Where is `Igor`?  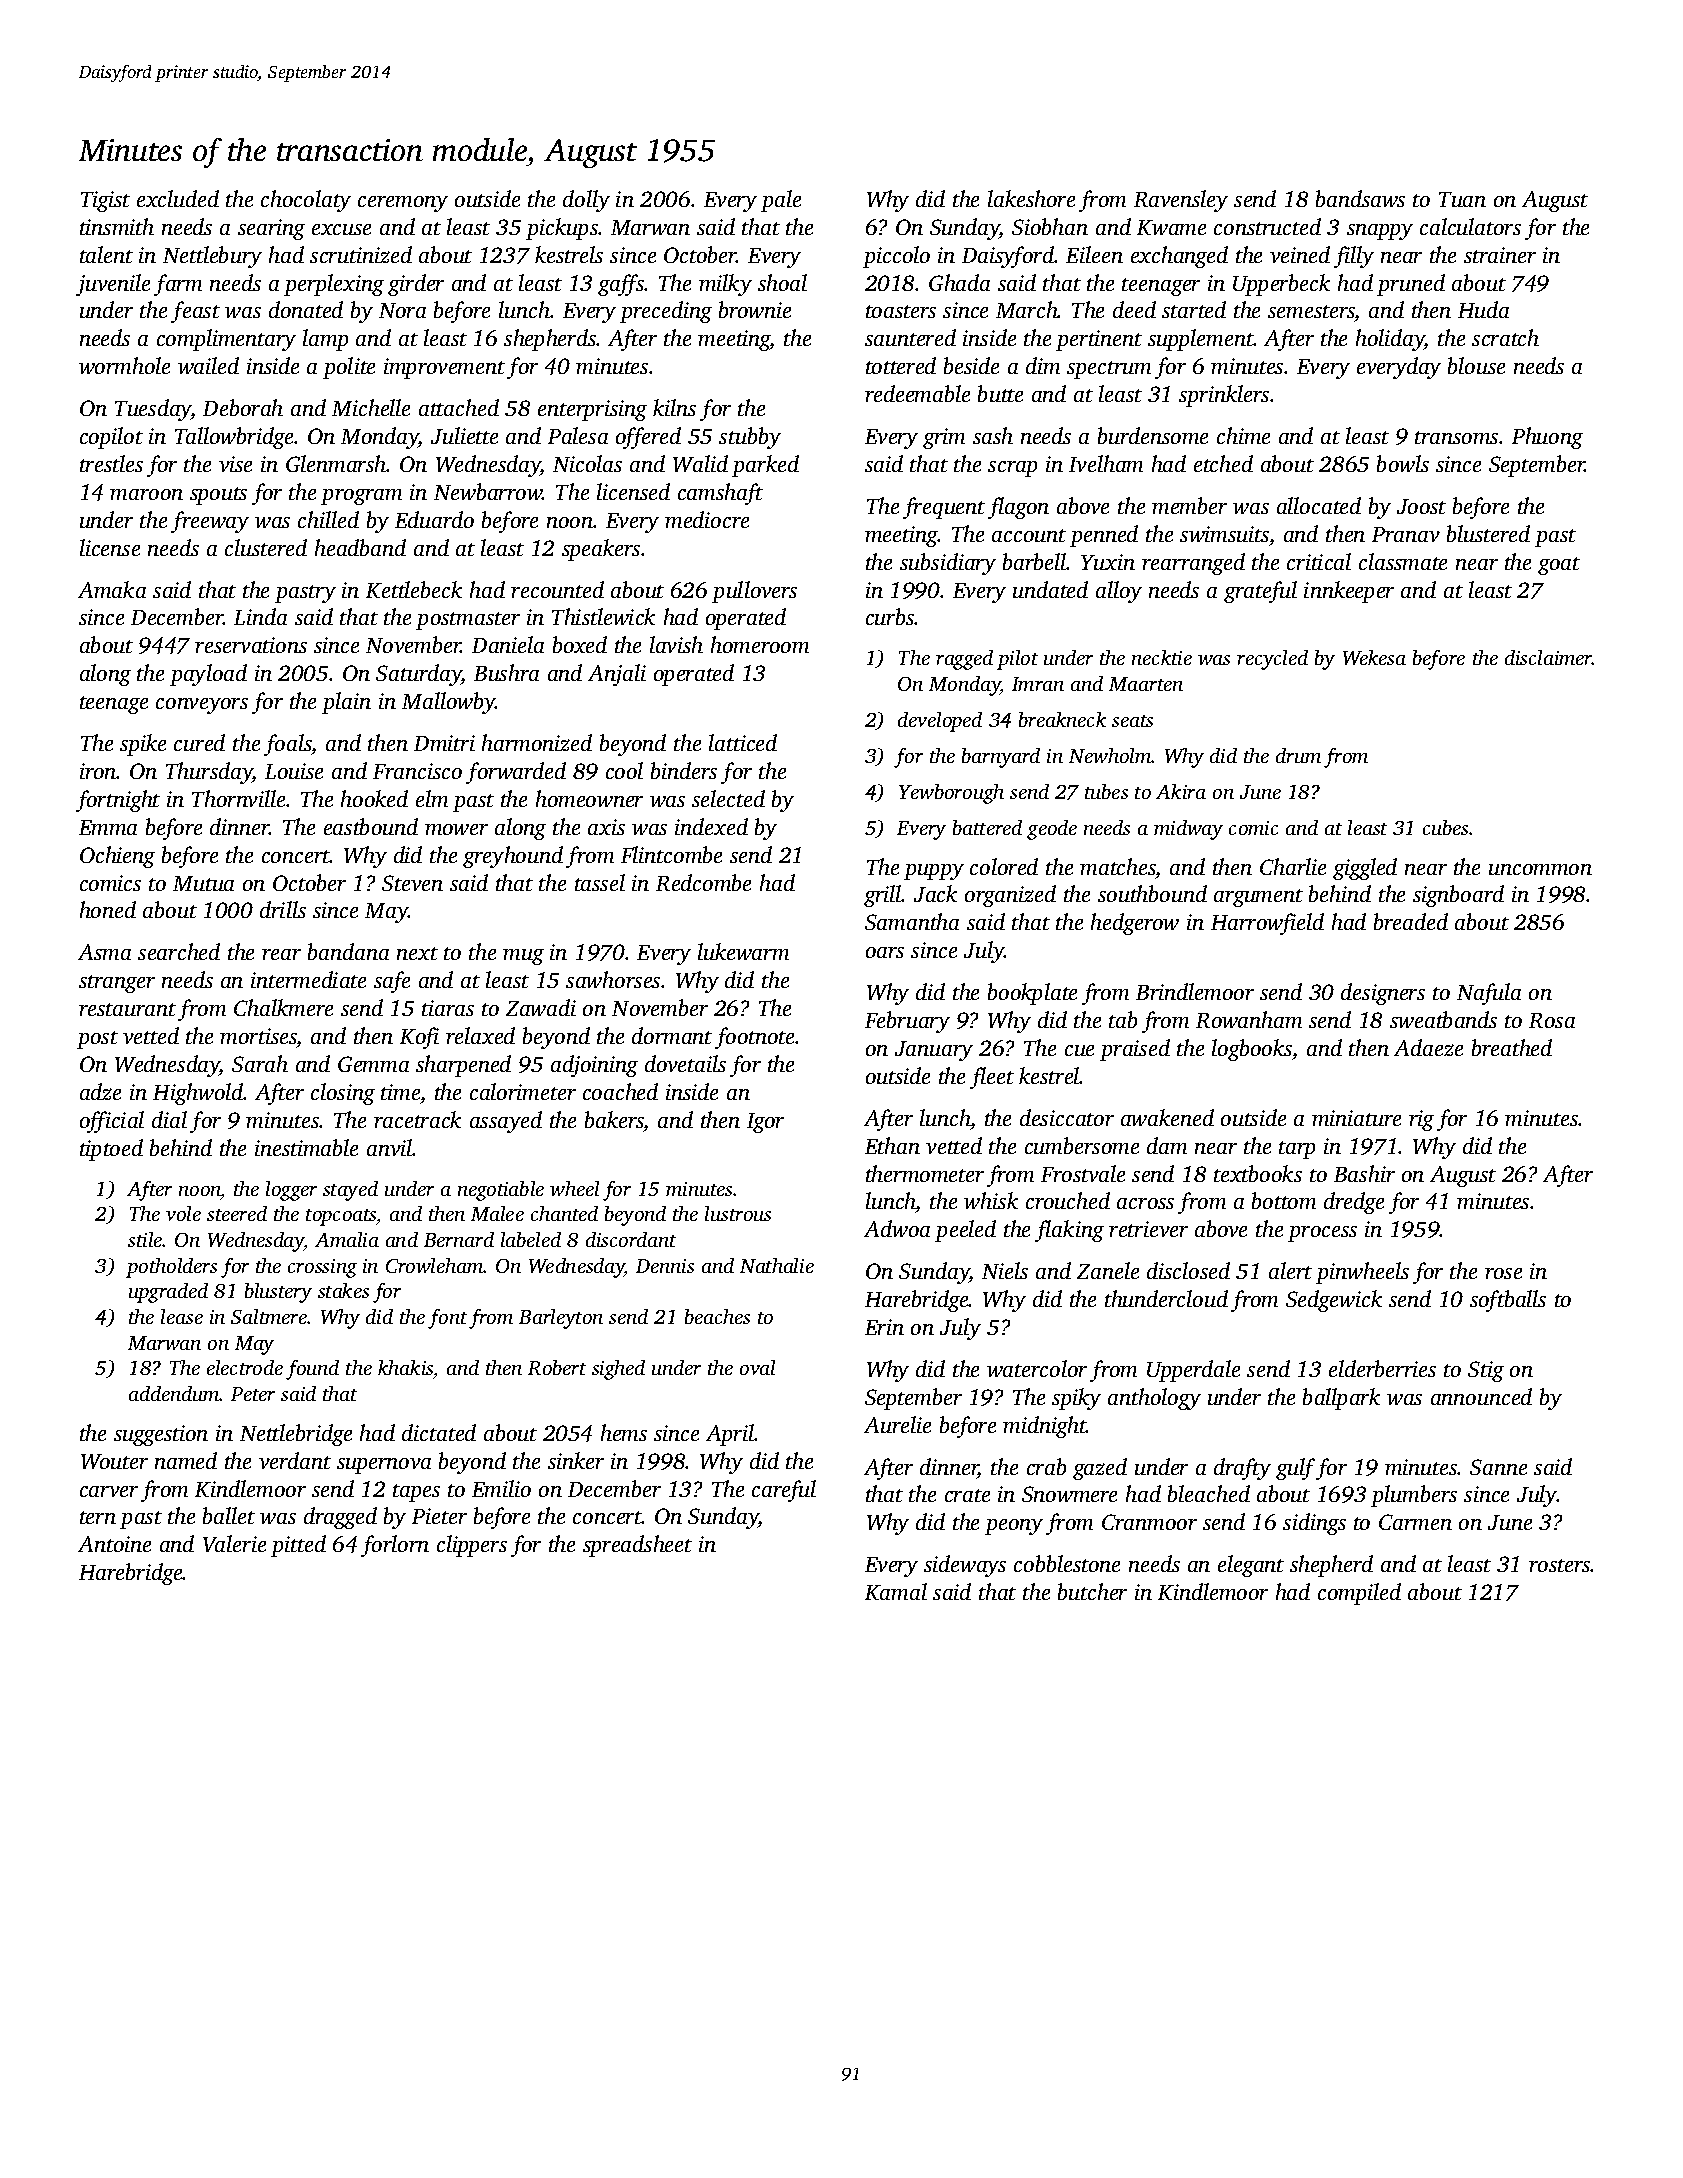
Igor is located at coordinates (765, 1123).
